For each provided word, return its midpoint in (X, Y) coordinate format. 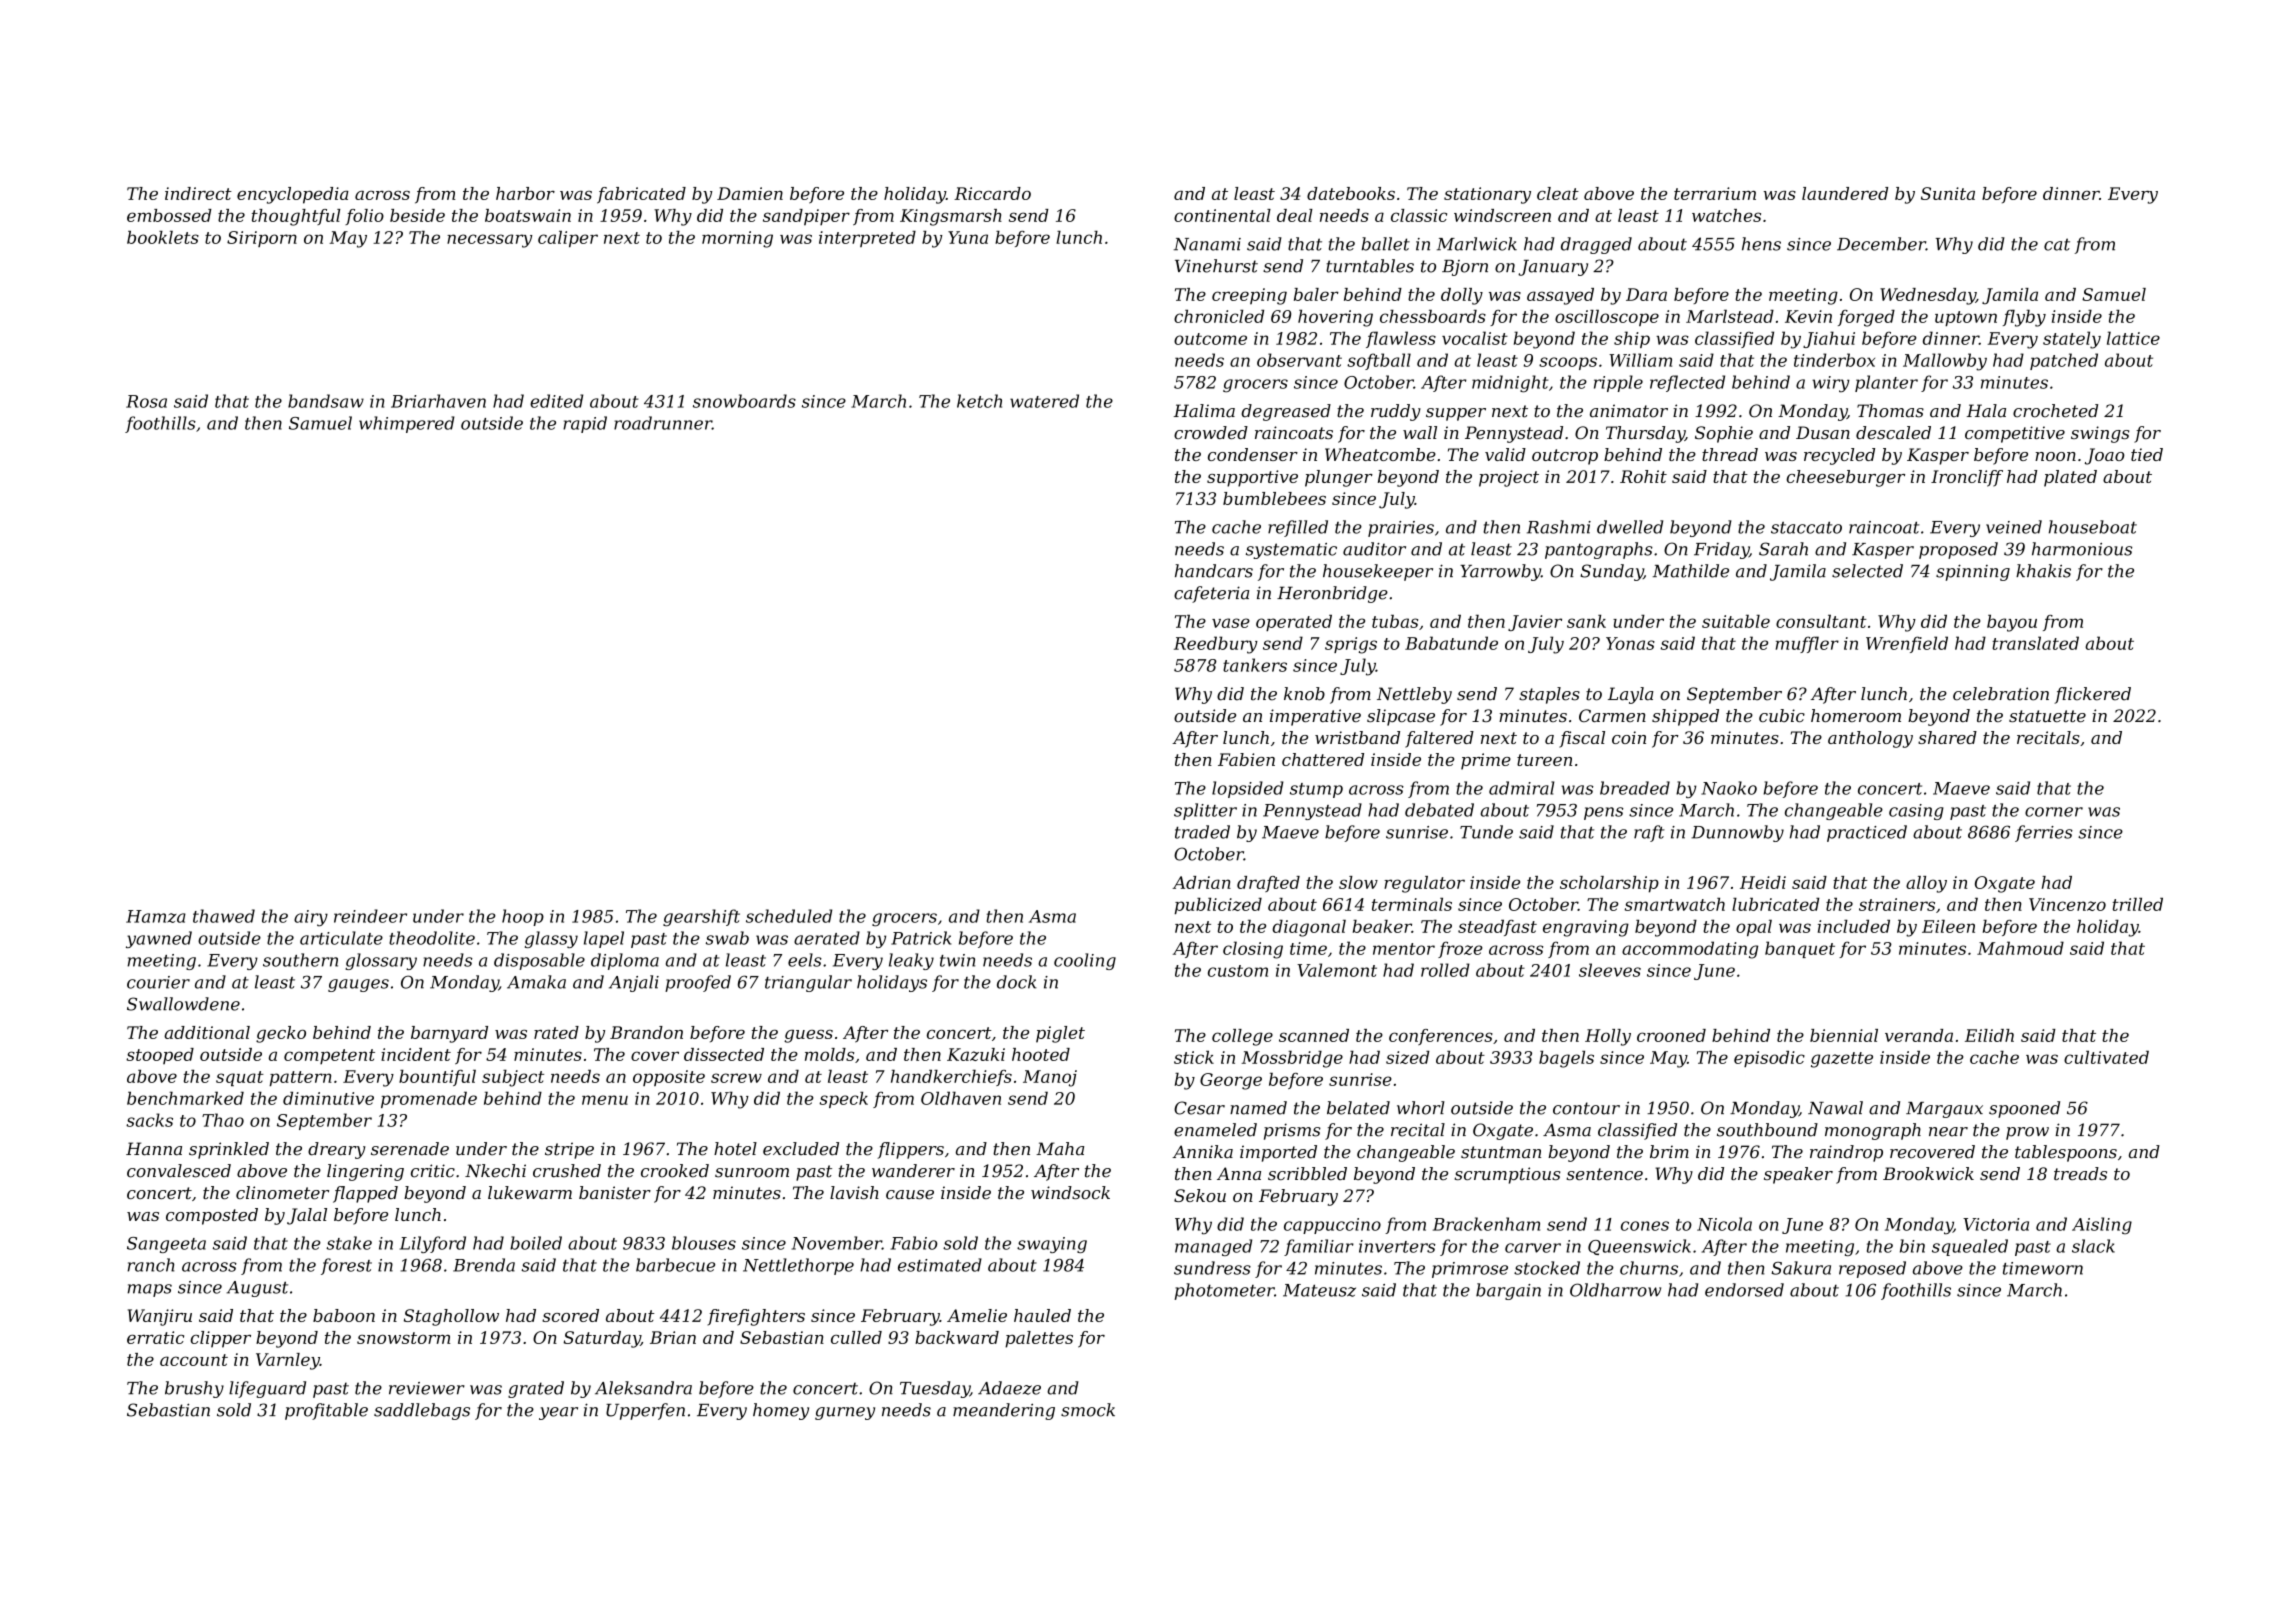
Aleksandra (643, 1388)
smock (1088, 1410)
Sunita (1948, 193)
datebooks (1351, 193)
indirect (198, 193)
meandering (1004, 1411)
